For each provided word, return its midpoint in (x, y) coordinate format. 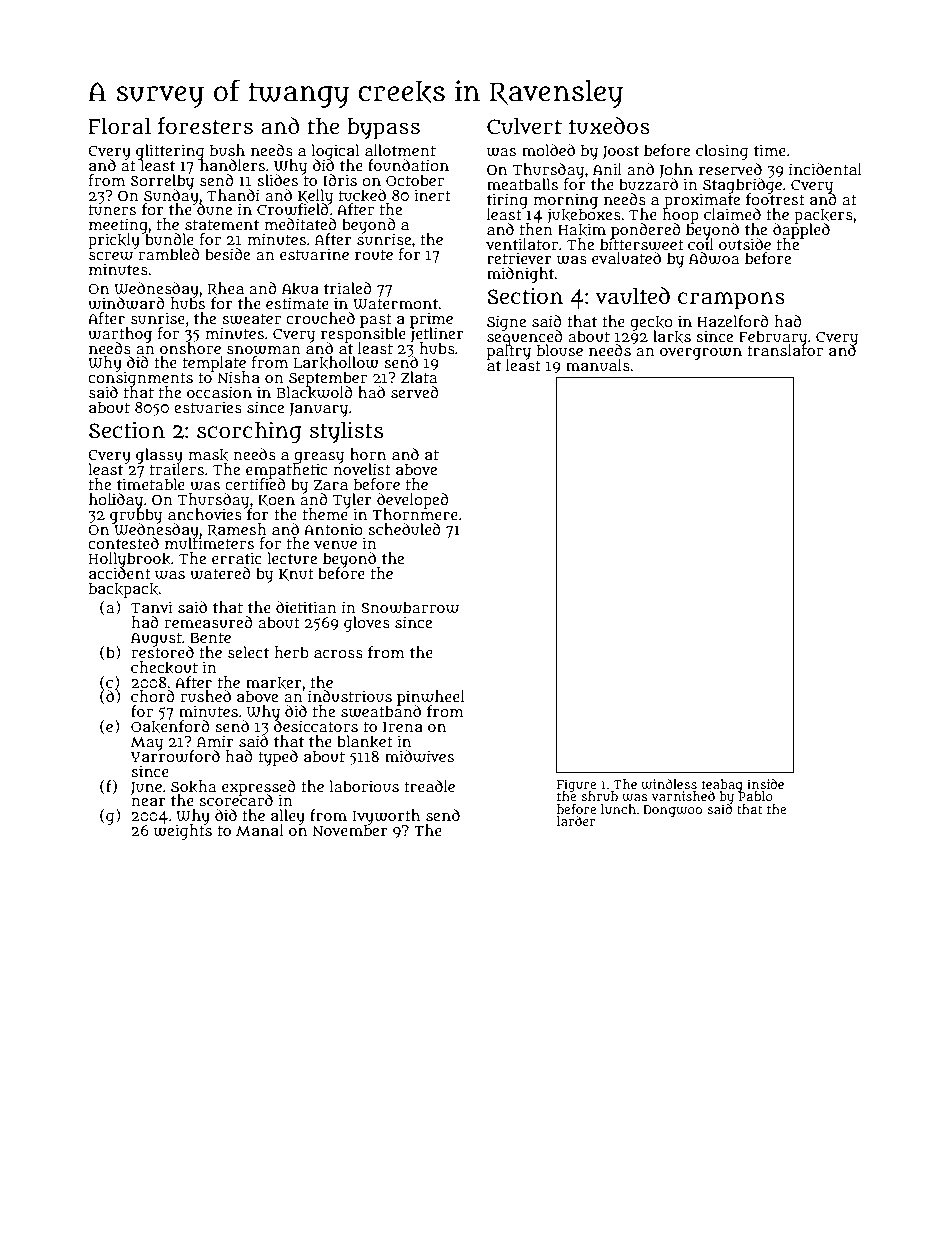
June (146, 789)
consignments (140, 379)
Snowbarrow (410, 607)
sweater (251, 319)
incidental (825, 169)
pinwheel (431, 698)
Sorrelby (162, 181)
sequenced (525, 337)
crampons (731, 301)
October (415, 180)
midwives (419, 756)
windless (669, 784)
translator (785, 350)
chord (153, 696)
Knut (296, 575)
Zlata (419, 377)
